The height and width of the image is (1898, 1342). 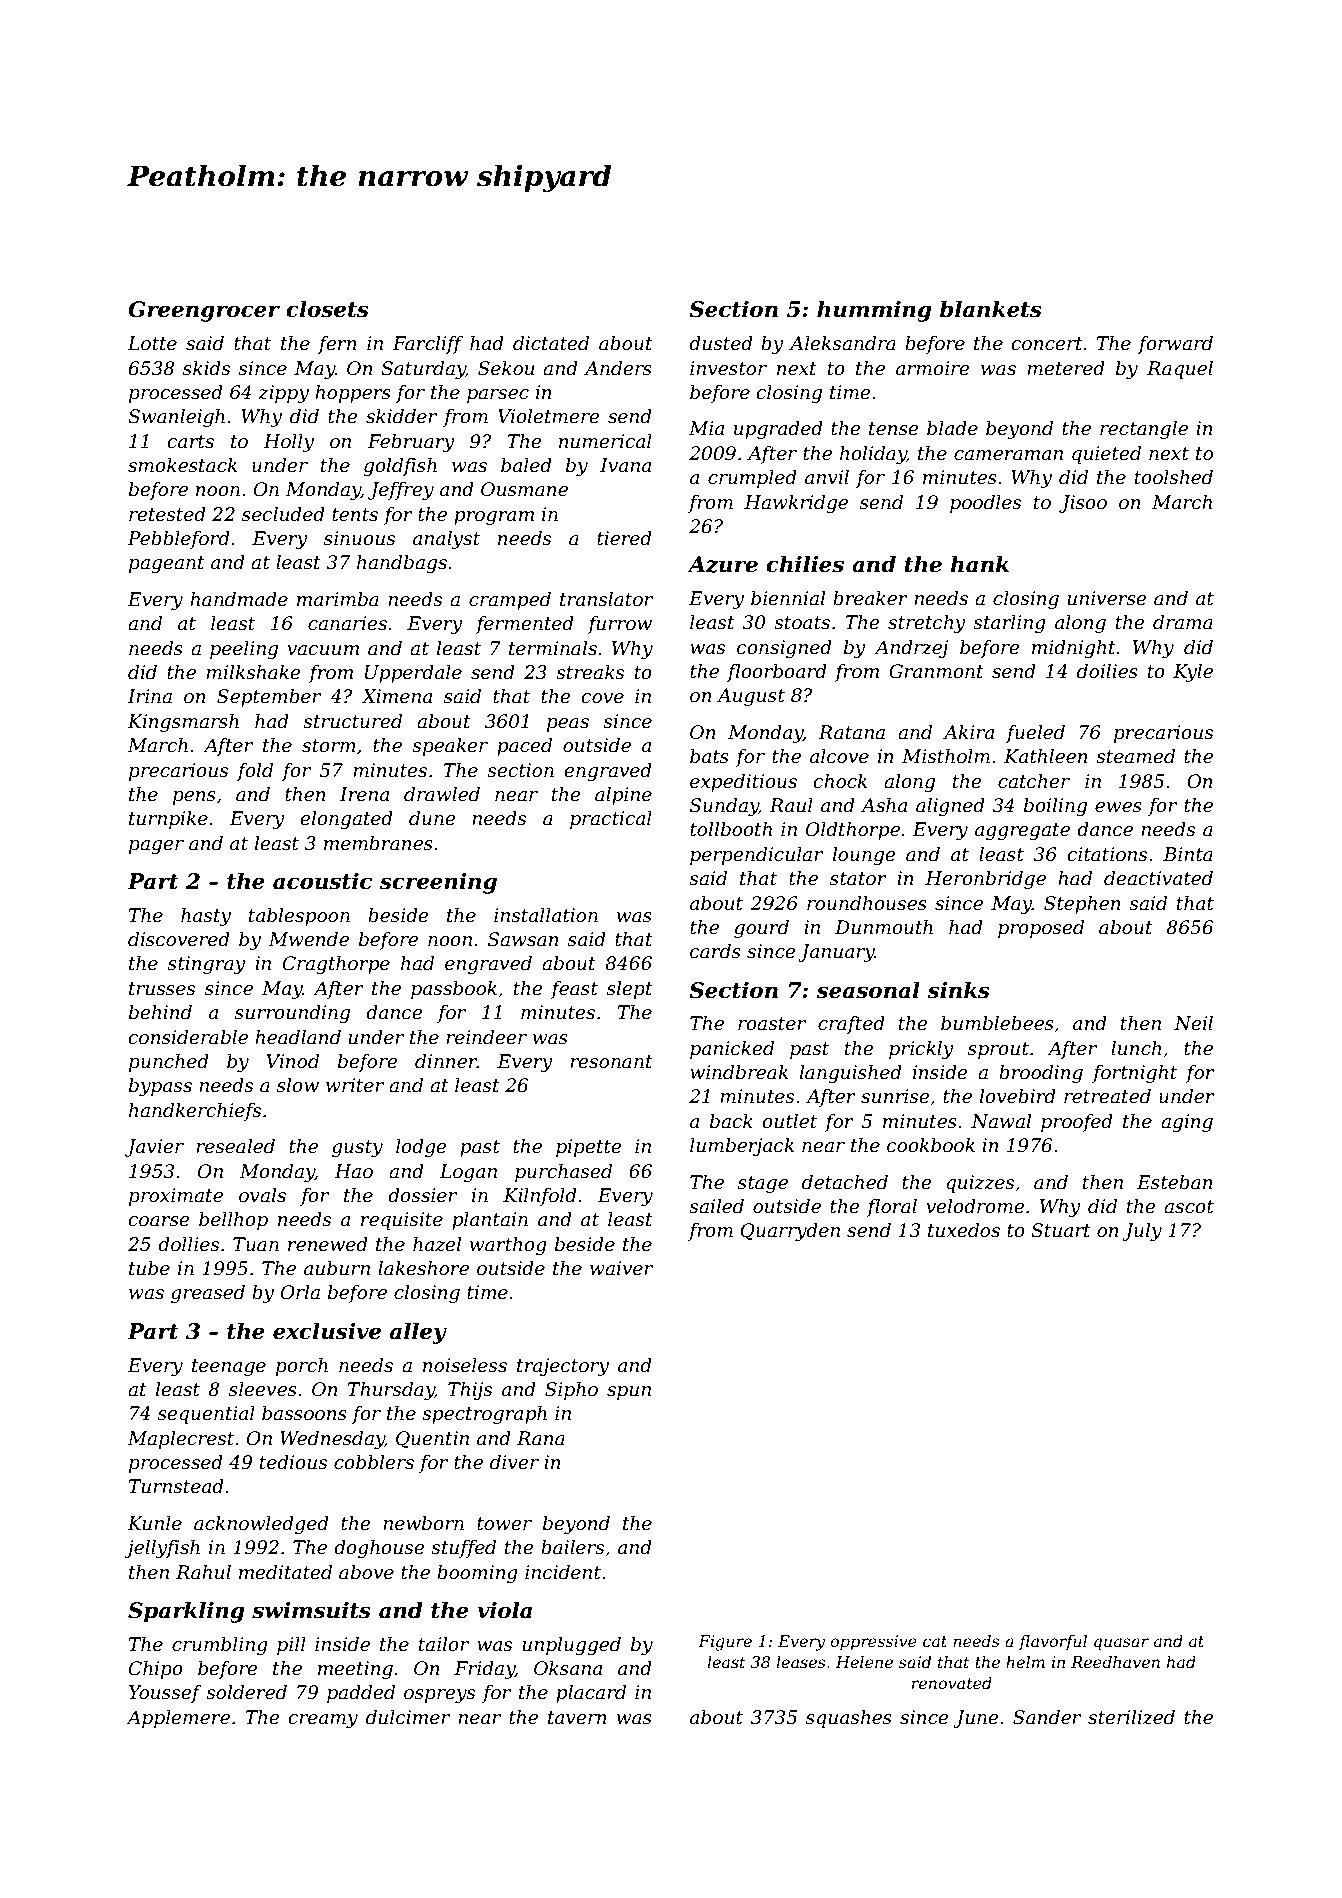 I want to click on greased, so click(x=208, y=1294).
